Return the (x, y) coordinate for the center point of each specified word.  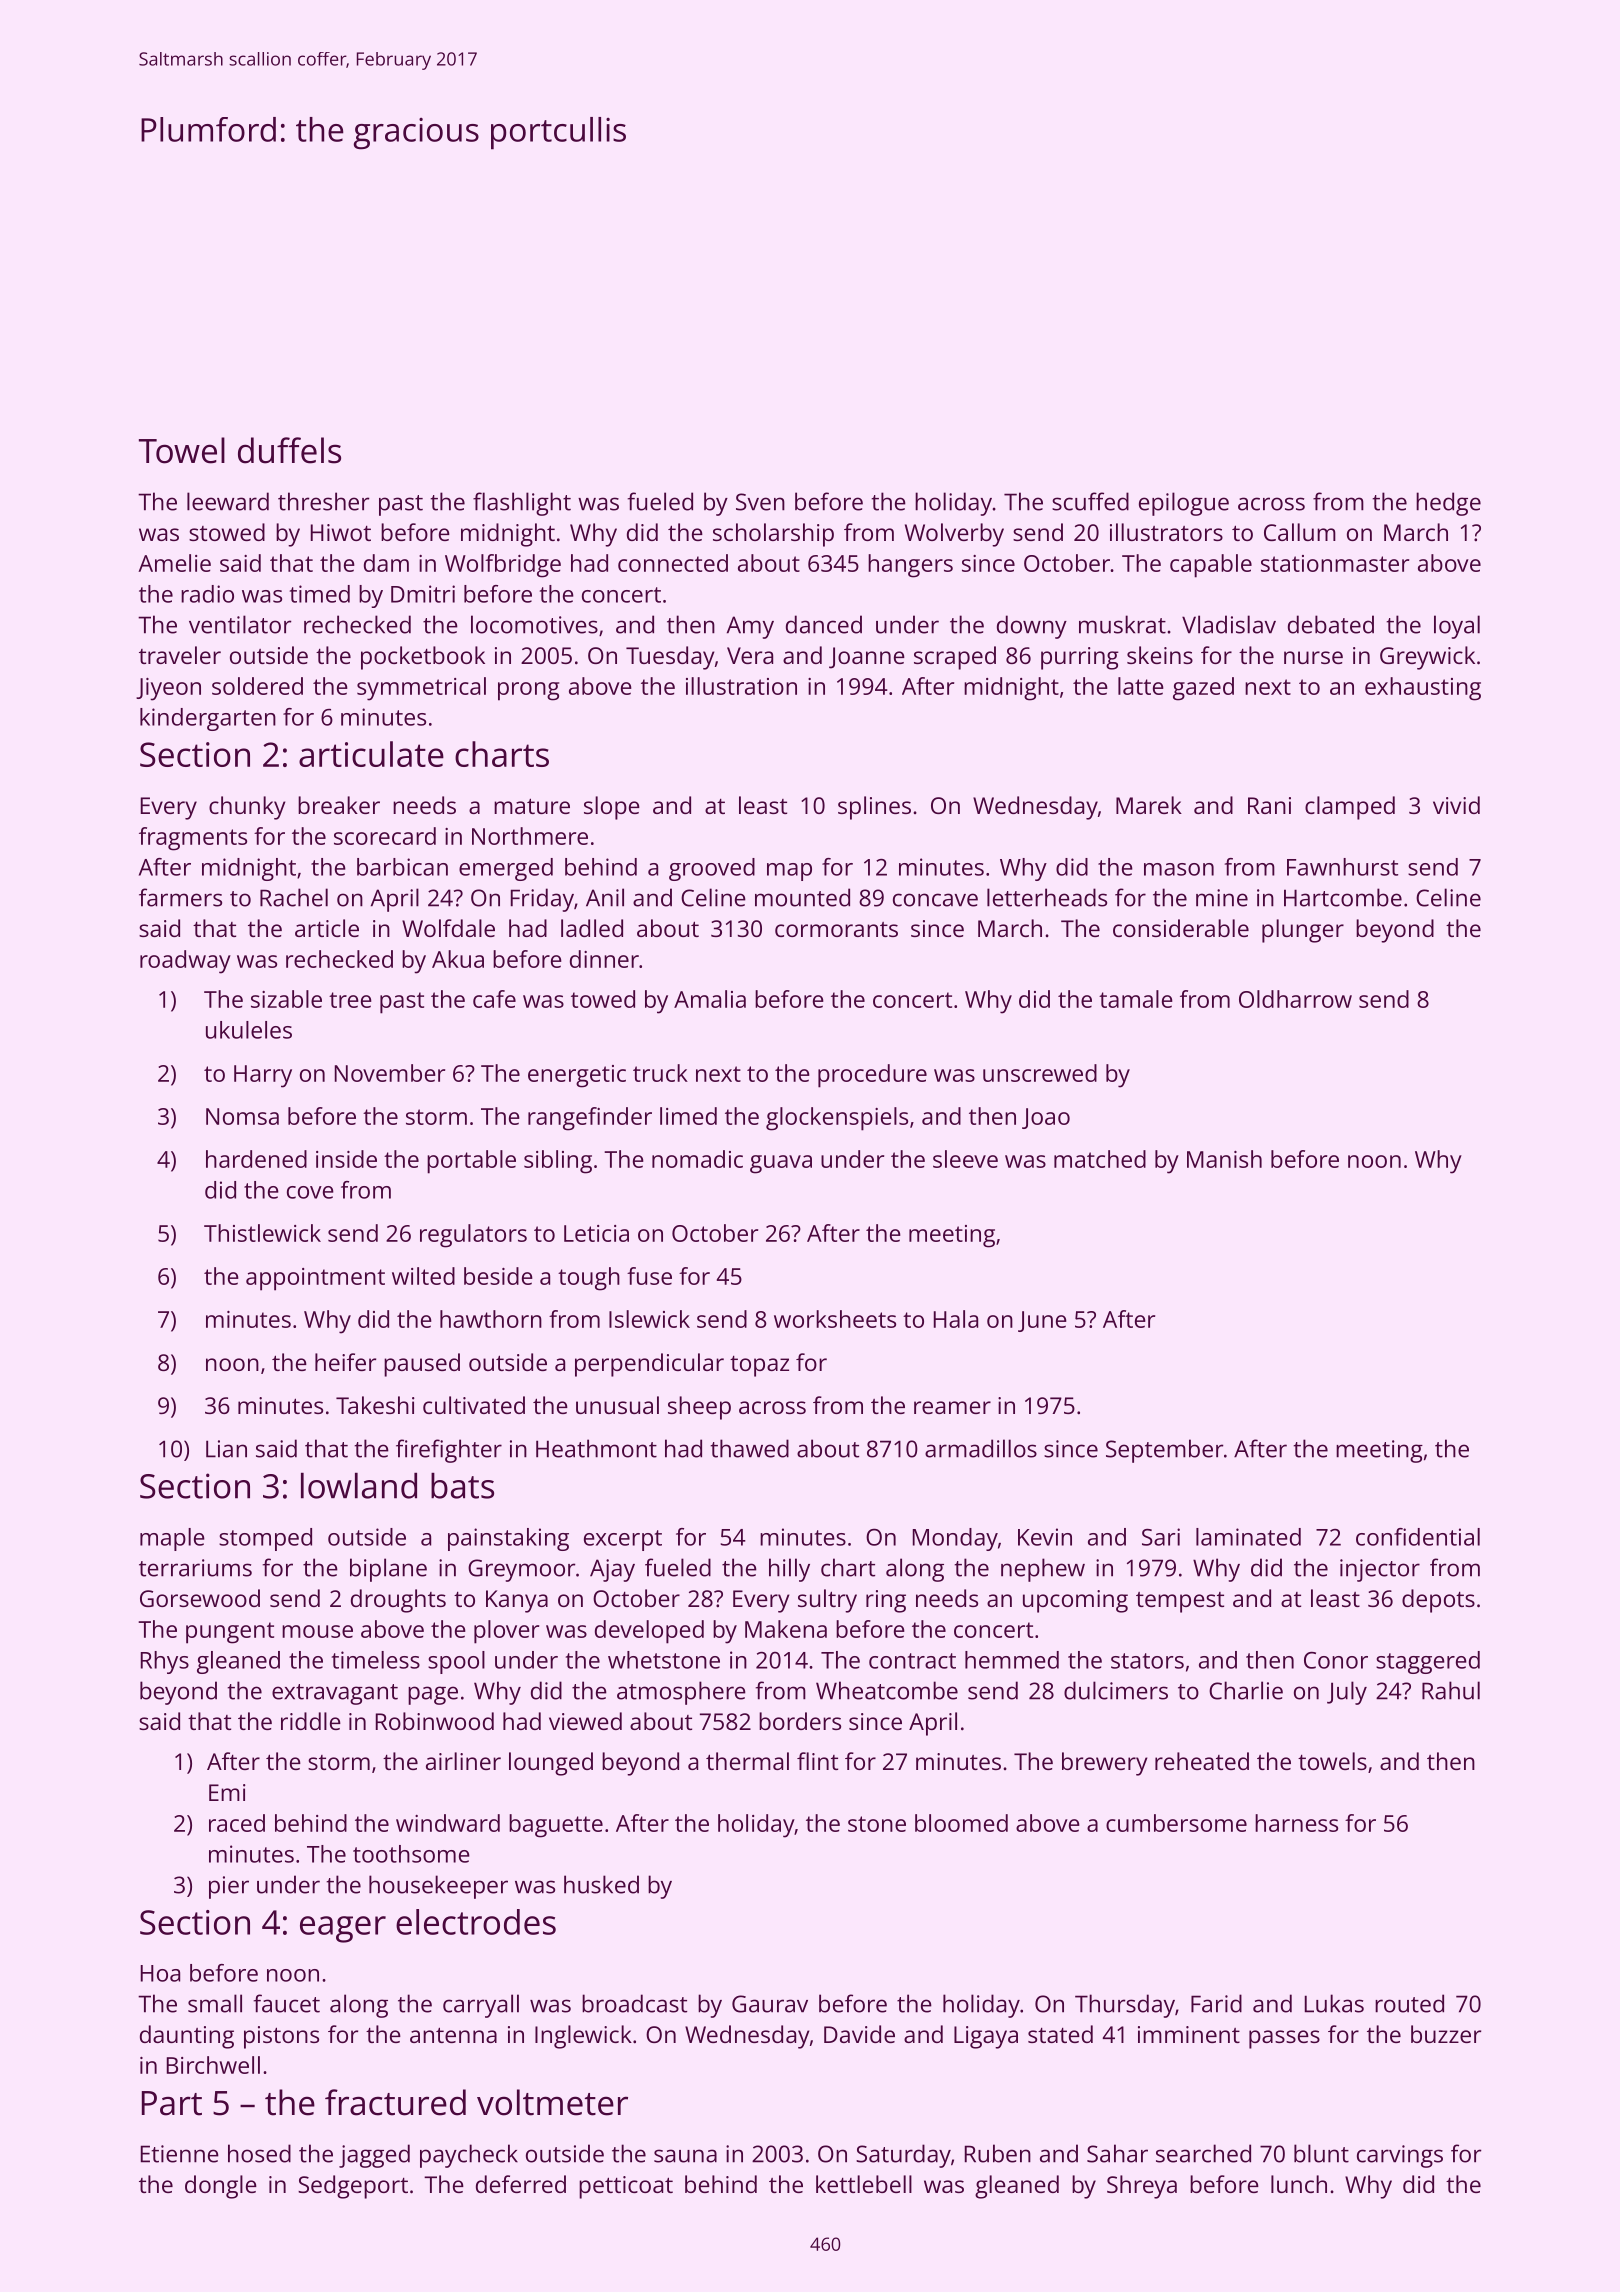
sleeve (965, 1159)
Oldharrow (1295, 999)
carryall (481, 2006)
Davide (859, 2034)
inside (346, 1159)
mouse (317, 1631)
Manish (1224, 1159)
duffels (289, 450)
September (1164, 1451)
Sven (760, 502)
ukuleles (249, 1030)
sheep (699, 1408)
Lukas (1334, 2003)
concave (935, 900)
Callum (1300, 532)
